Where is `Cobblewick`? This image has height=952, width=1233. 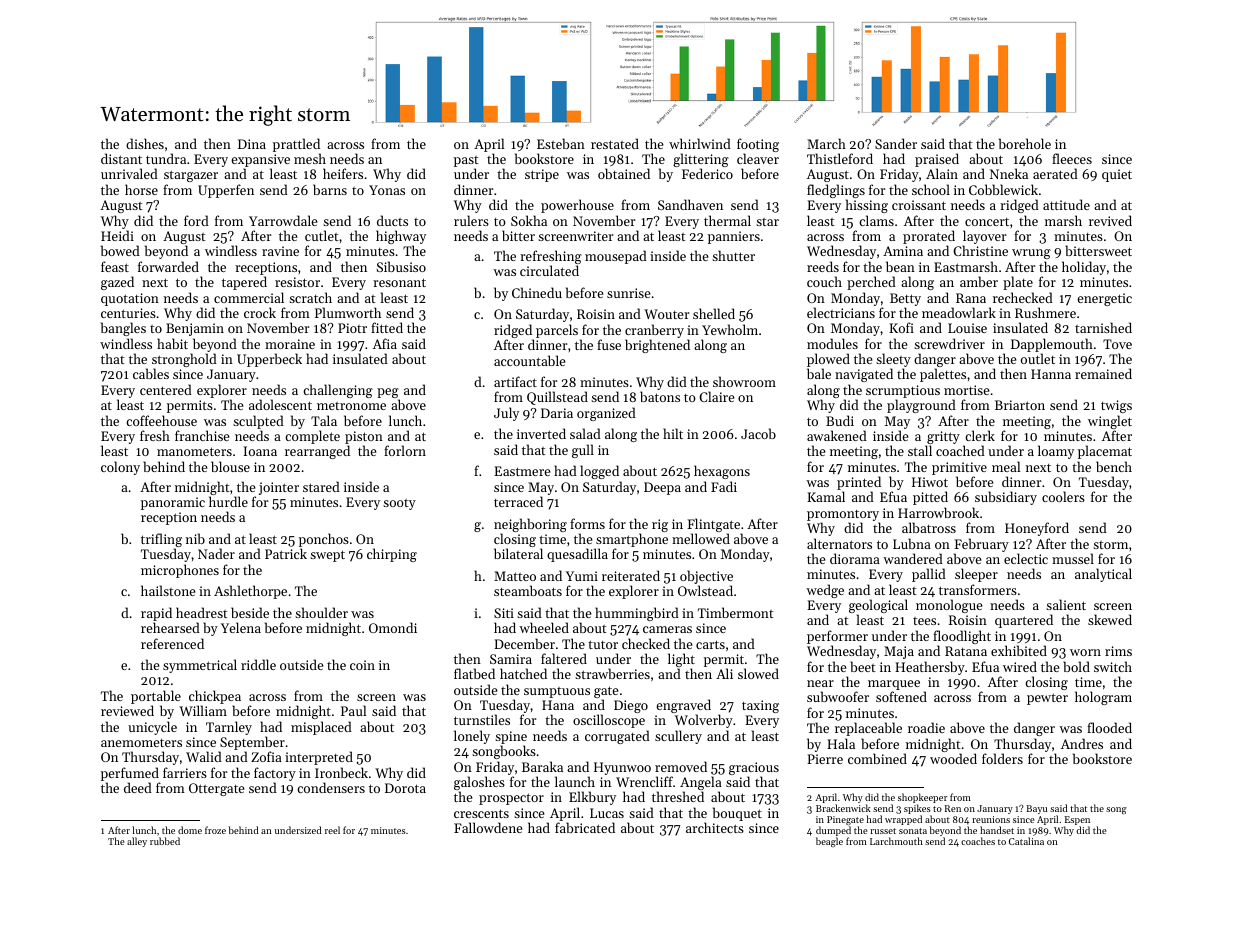
Cobblewick is located at coordinates (1003, 189).
